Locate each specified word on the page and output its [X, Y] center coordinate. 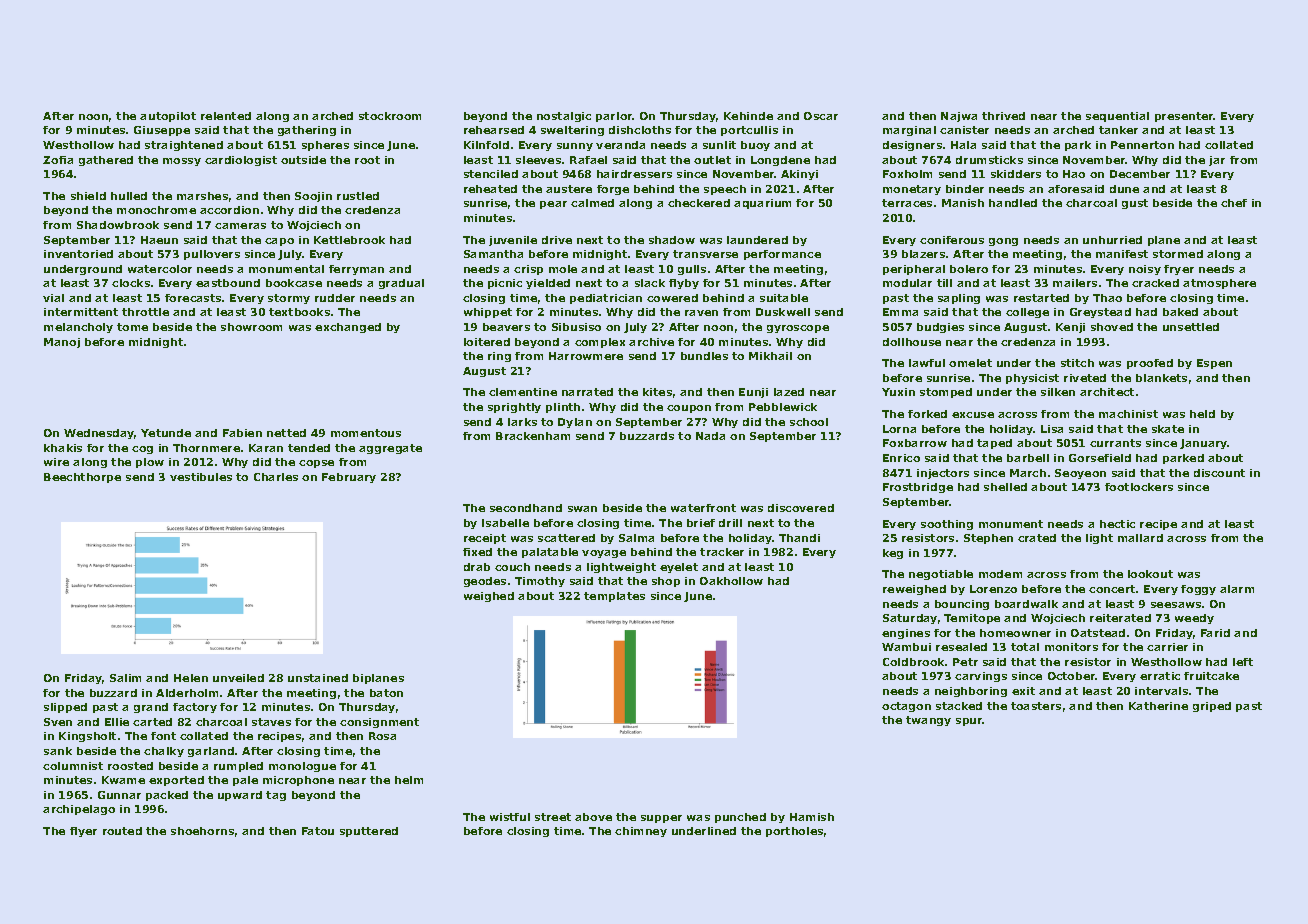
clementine [523, 392]
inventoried [78, 254]
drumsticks [989, 160]
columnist [73, 766]
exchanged [348, 328]
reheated [490, 189]
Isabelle [505, 523]
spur [969, 722]
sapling [959, 299]
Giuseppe [162, 131]
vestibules [201, 477]
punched [740, 818]
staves [271, 722]
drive [557, 240]
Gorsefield [1100, 458]
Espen [1214, 364]
